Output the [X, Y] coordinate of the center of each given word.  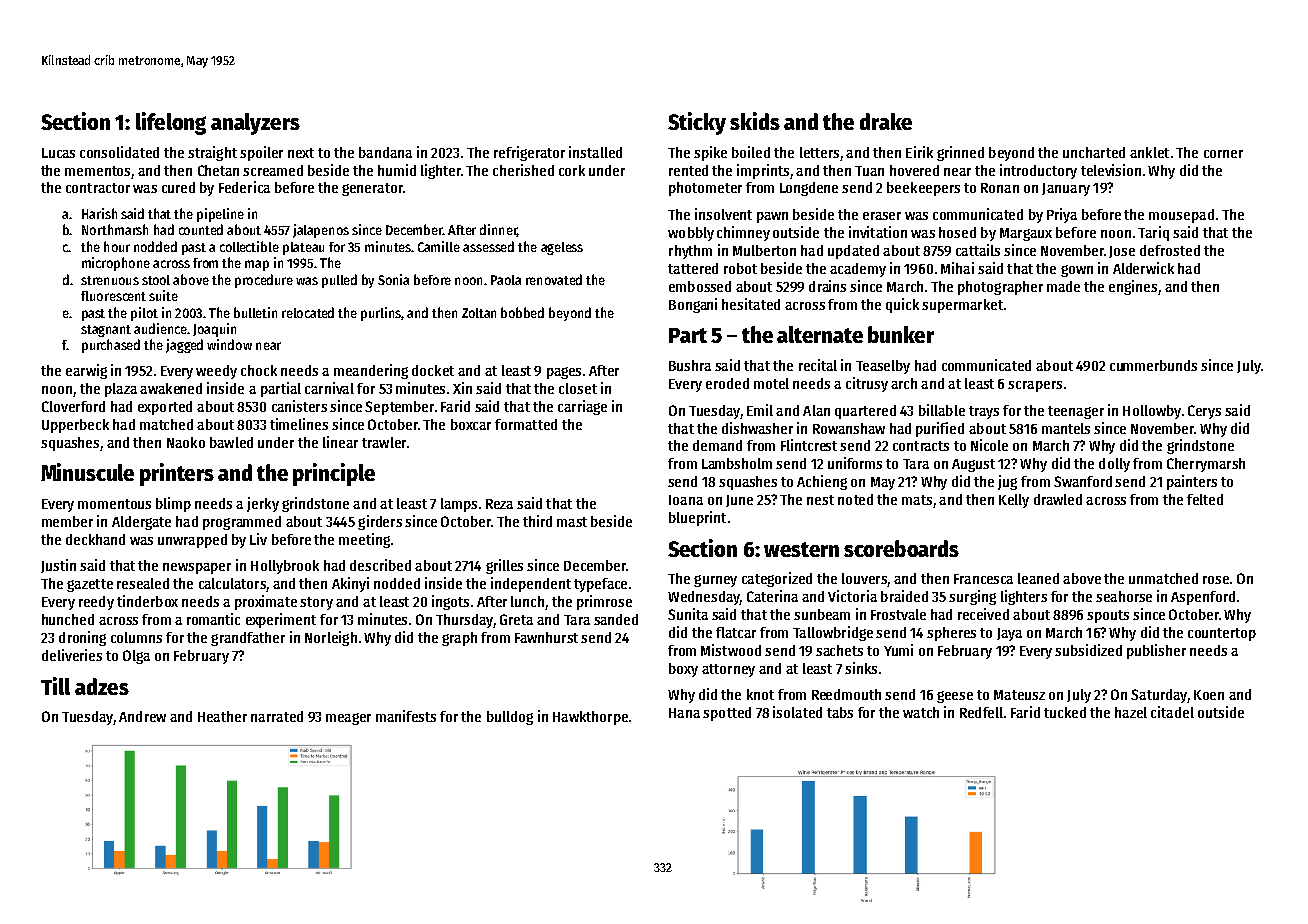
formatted [526, 424]
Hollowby [1152, 412]
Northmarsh [115, 229]
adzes [102, 686]
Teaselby [883, 367]
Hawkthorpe [590, 718]
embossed [700, 286]
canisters [299, 406]
